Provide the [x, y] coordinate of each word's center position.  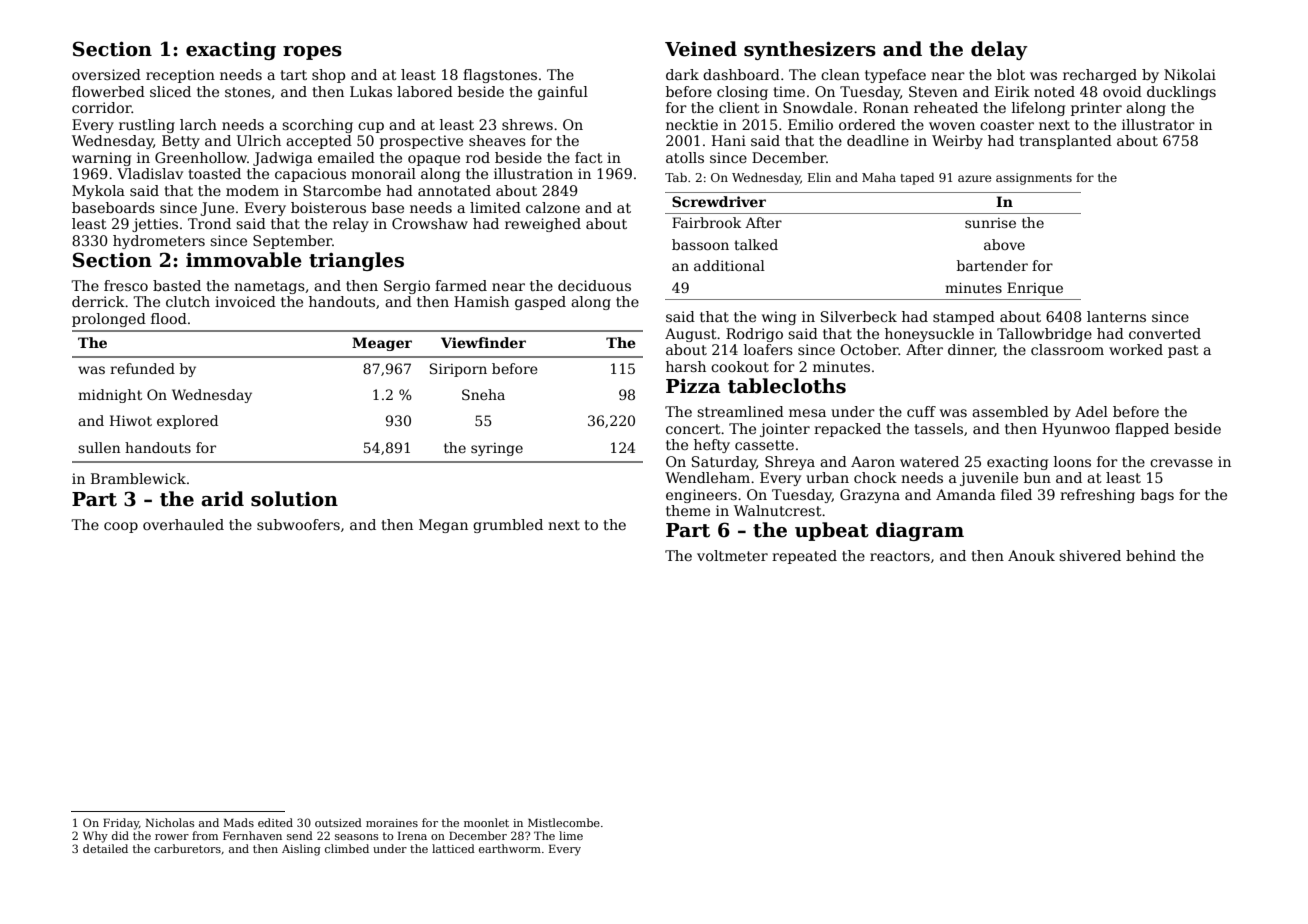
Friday [121, 824]
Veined [701, 49]
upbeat [832, 531]
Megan [443, 526]
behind [1151, 555]
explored [187, 422]
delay [999, 50]
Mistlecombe [564, 822]
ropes [312, 53]
